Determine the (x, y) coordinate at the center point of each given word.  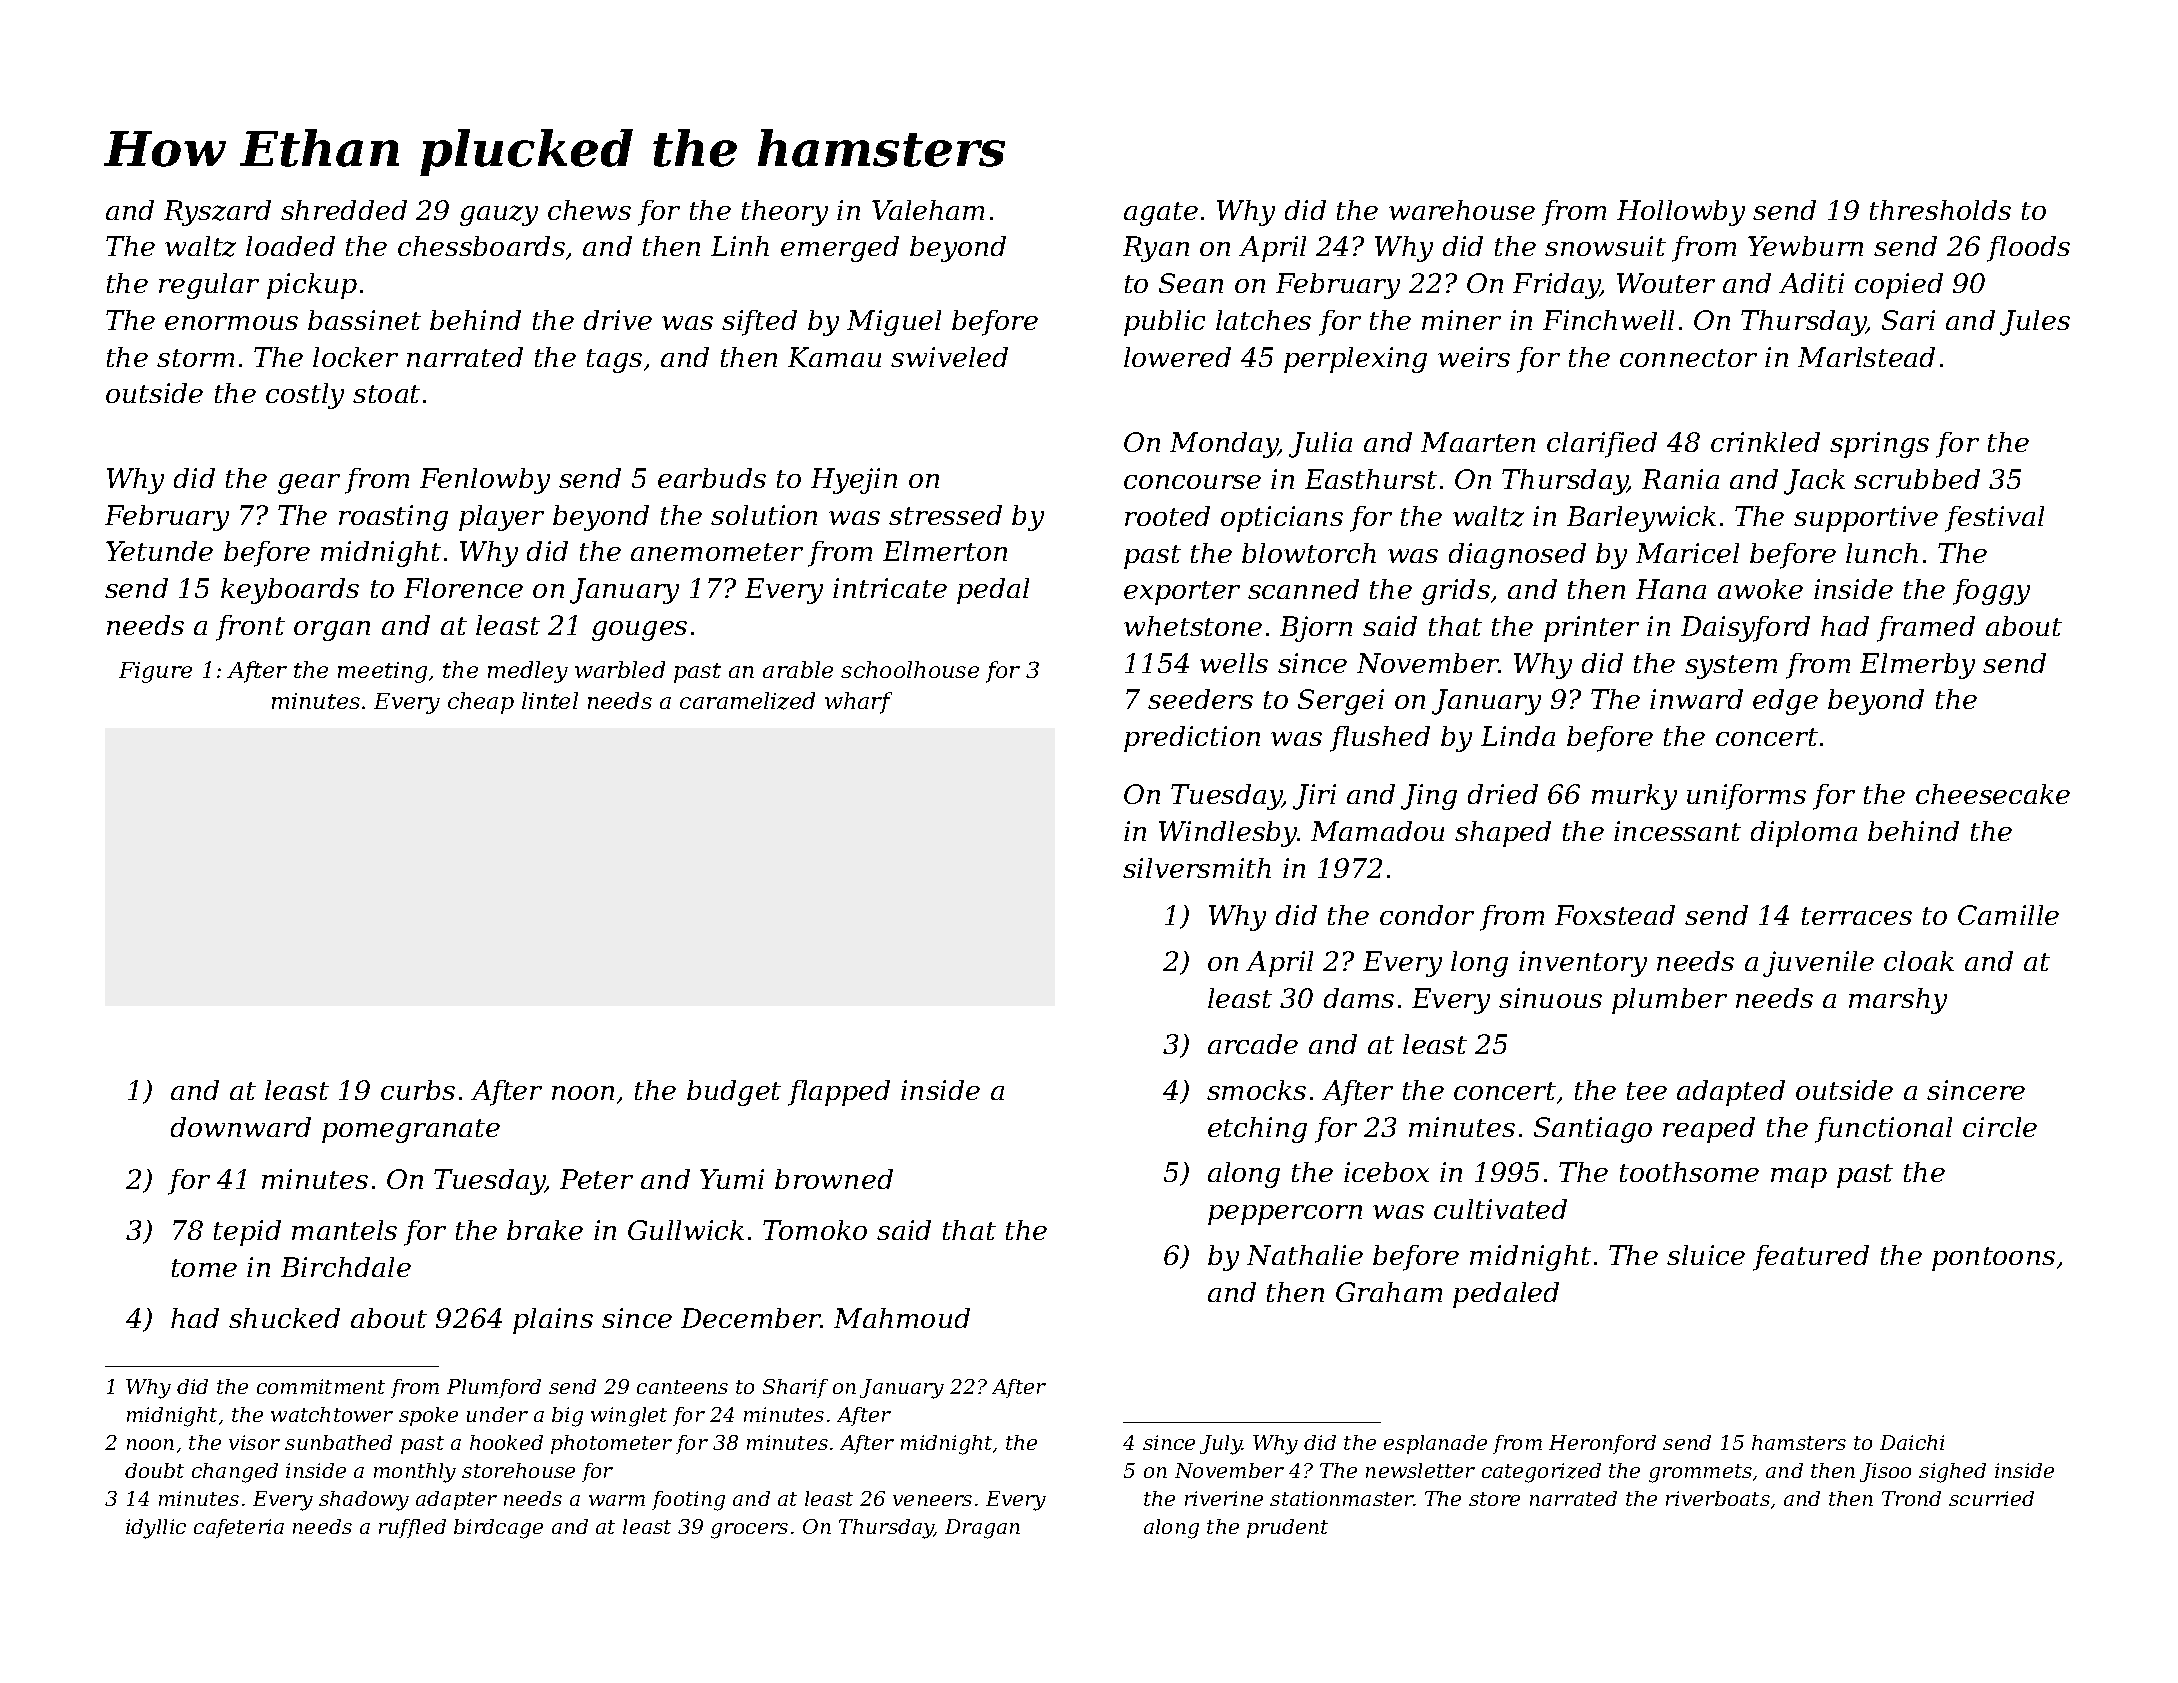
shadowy (364, 1501)
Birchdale (346, 1267)
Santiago (1593, 1130)
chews (589, 210)
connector (1688, 358)
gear (309, 484)
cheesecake (1993, 794)
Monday (1224, 445)
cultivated (1500, 1209)
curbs (418, 1090)
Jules (2035, 323)
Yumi (732, 1179)
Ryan (1156, 249)
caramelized (747, 701)
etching (1257, 1130)
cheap (481, 703)
